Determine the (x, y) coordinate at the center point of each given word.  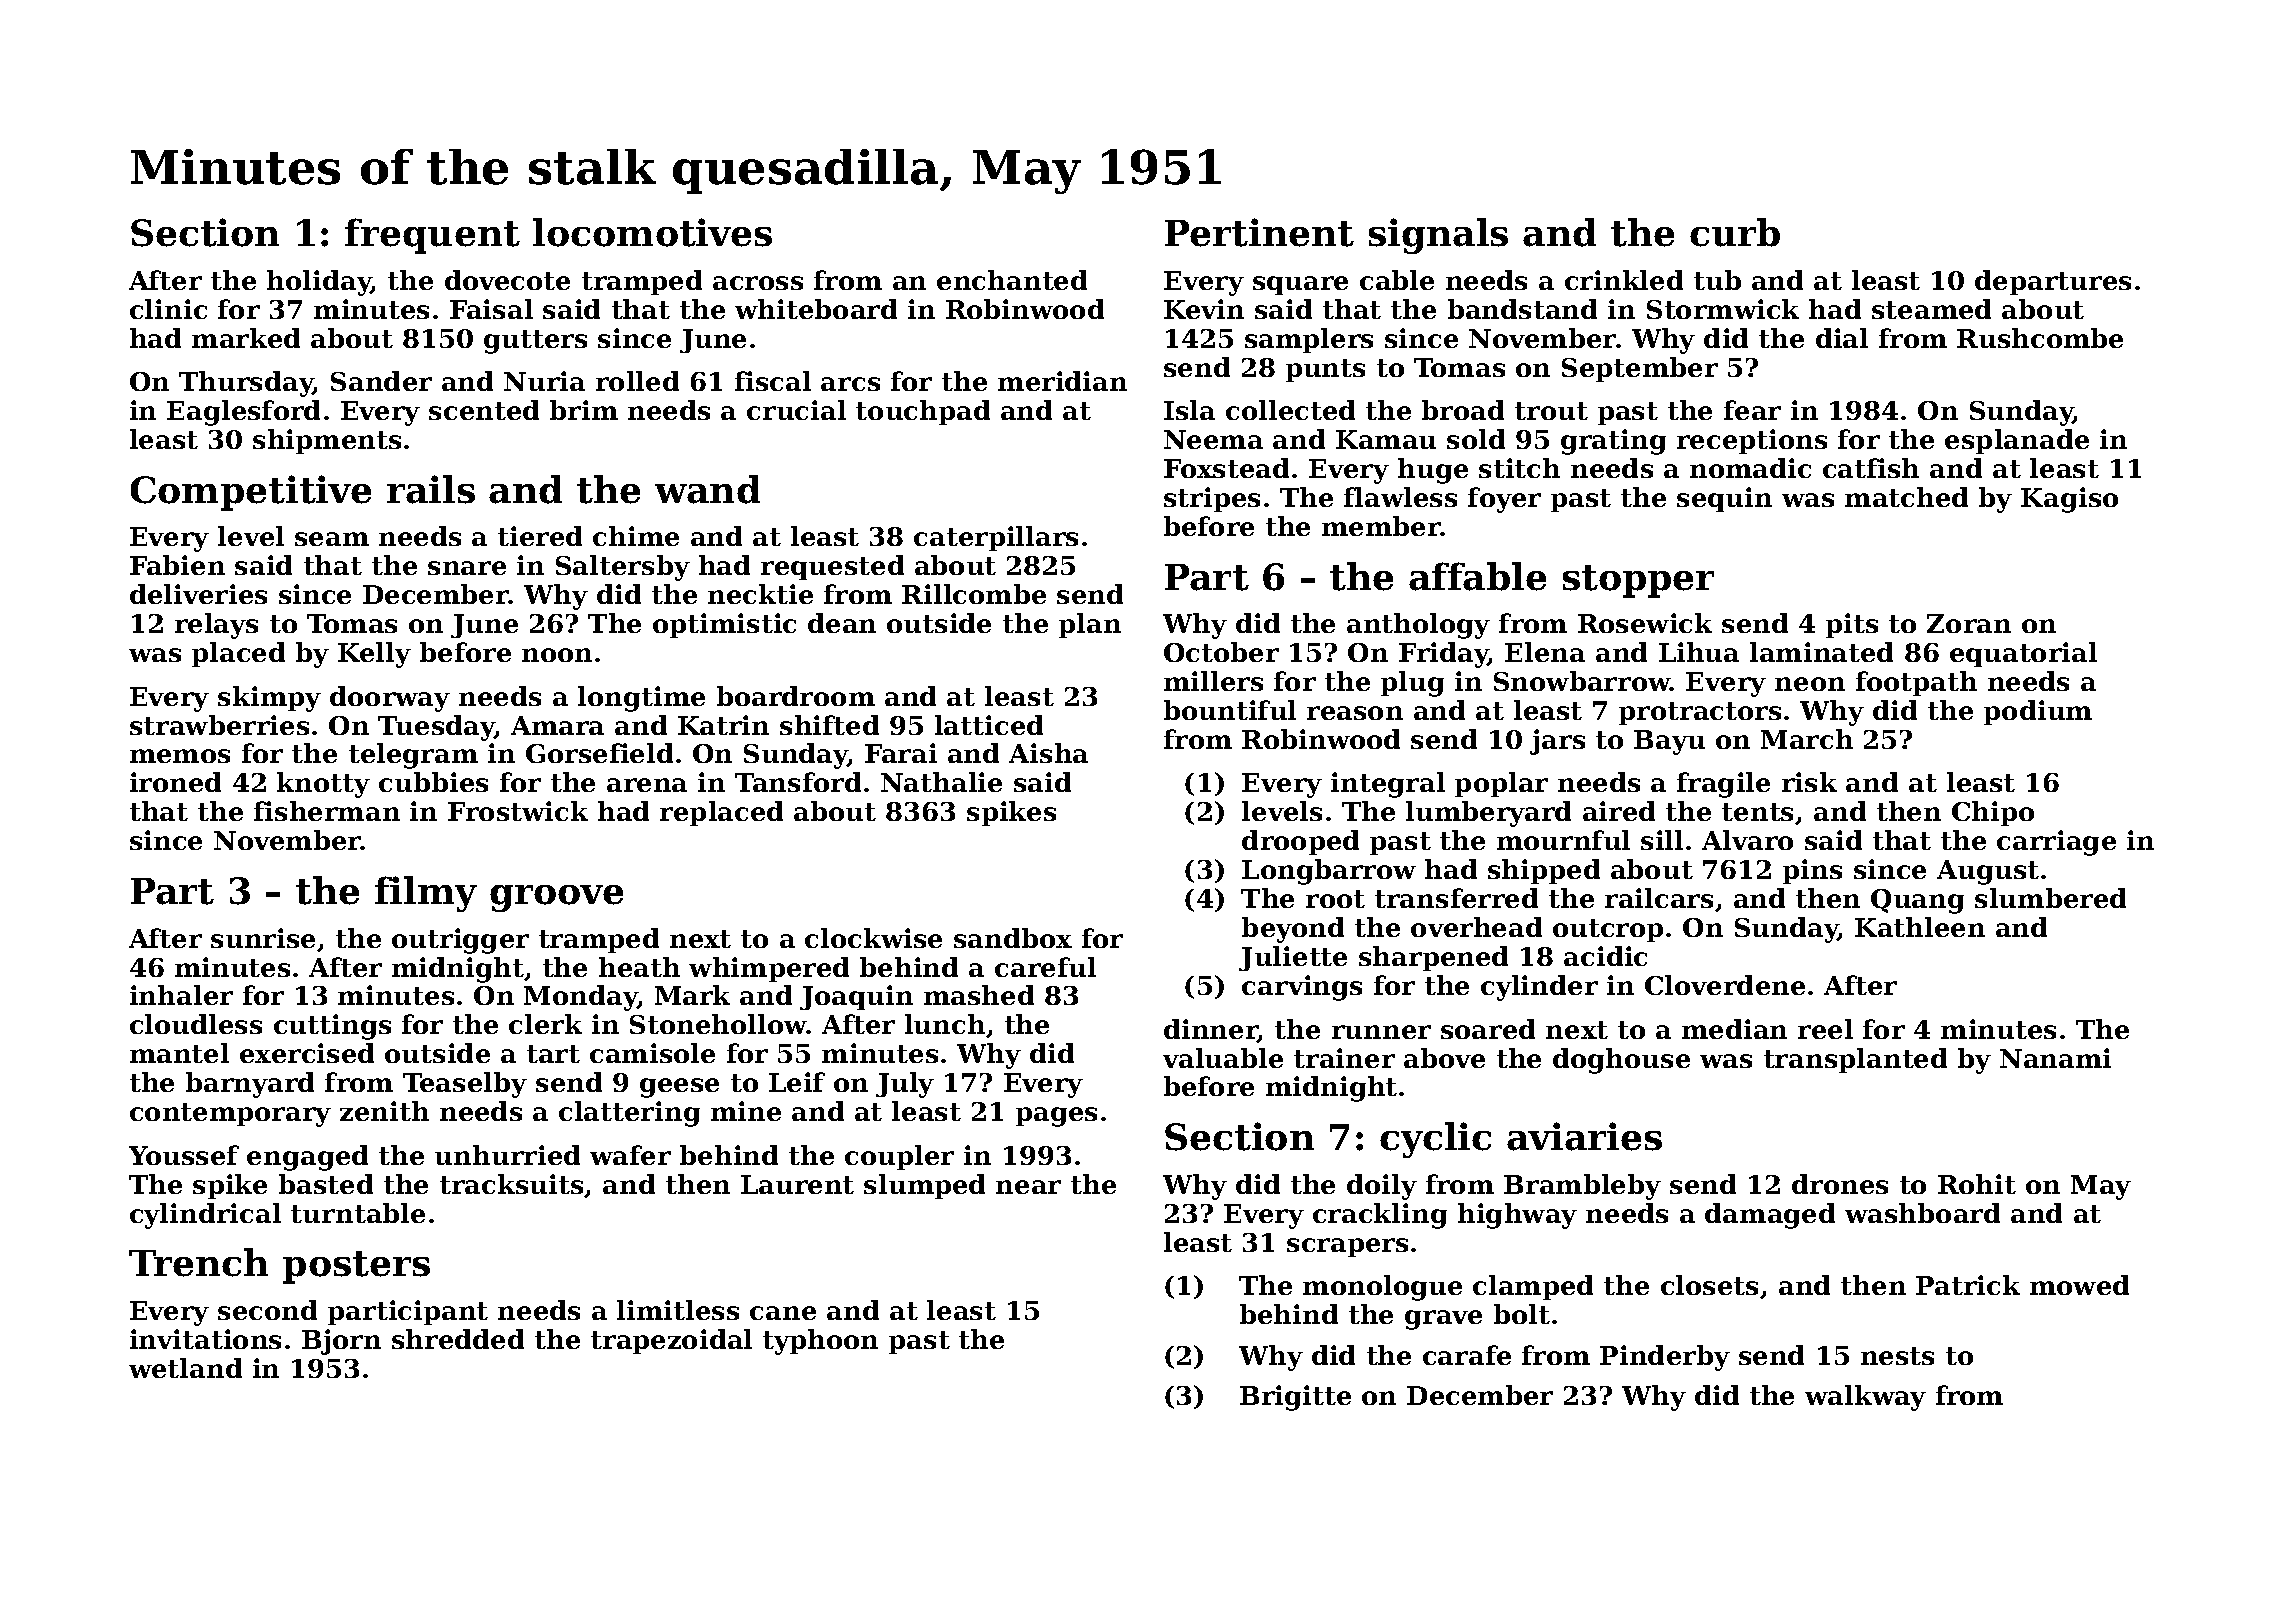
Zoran (1969, 623)
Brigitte (1295, 1398)
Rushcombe (2040, 338)
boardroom (796, 696)
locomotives (652, 232)
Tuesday (436, 728)
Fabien (177, 565)
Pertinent (1259, 232)
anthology (1418, 626)
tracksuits (511, 1184)
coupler (899, 1157)
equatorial (2023, 654)
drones (1840, 1184)
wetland (185, 1368)
